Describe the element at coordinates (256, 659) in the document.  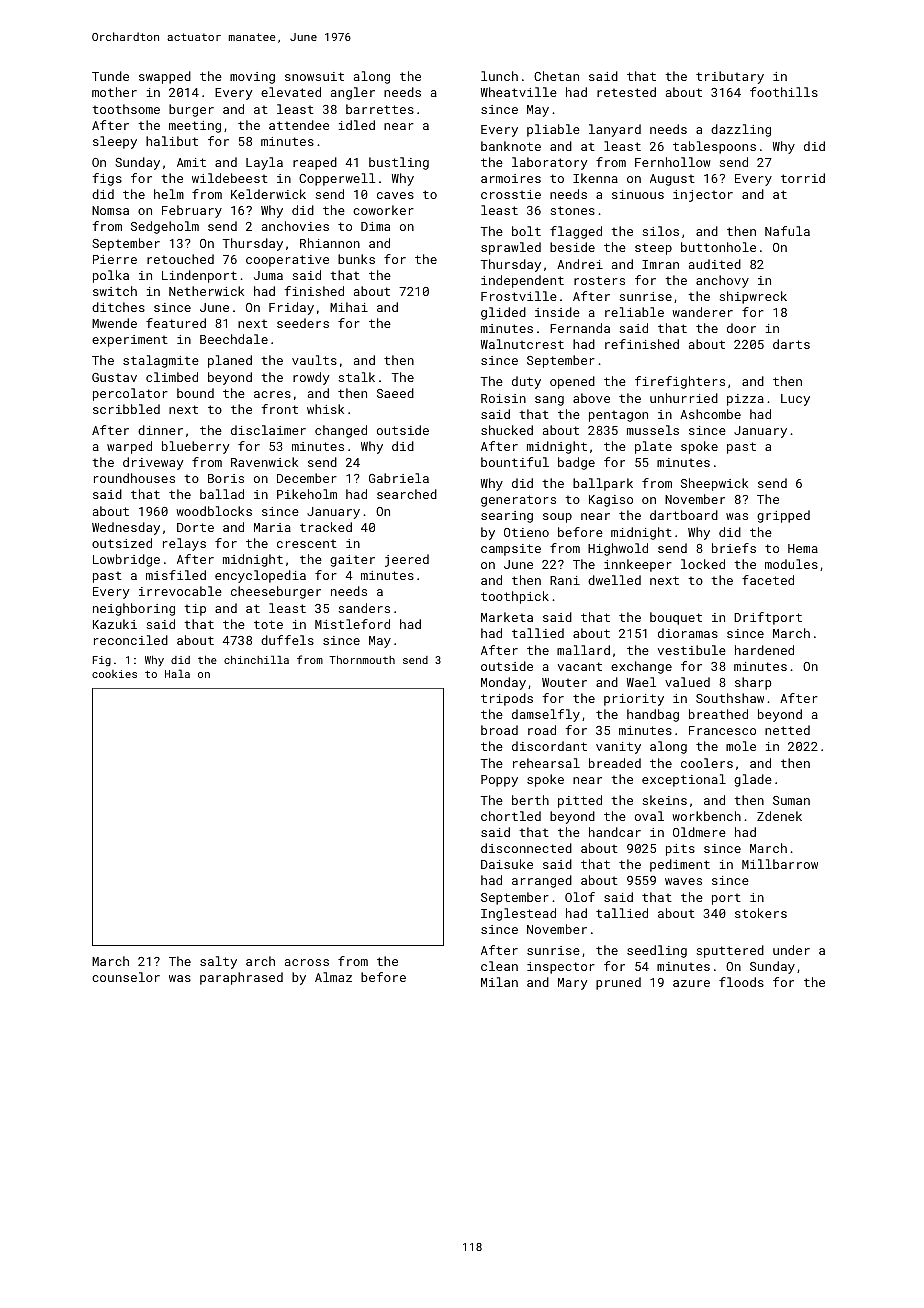
I see `chinchilla` at that location.
